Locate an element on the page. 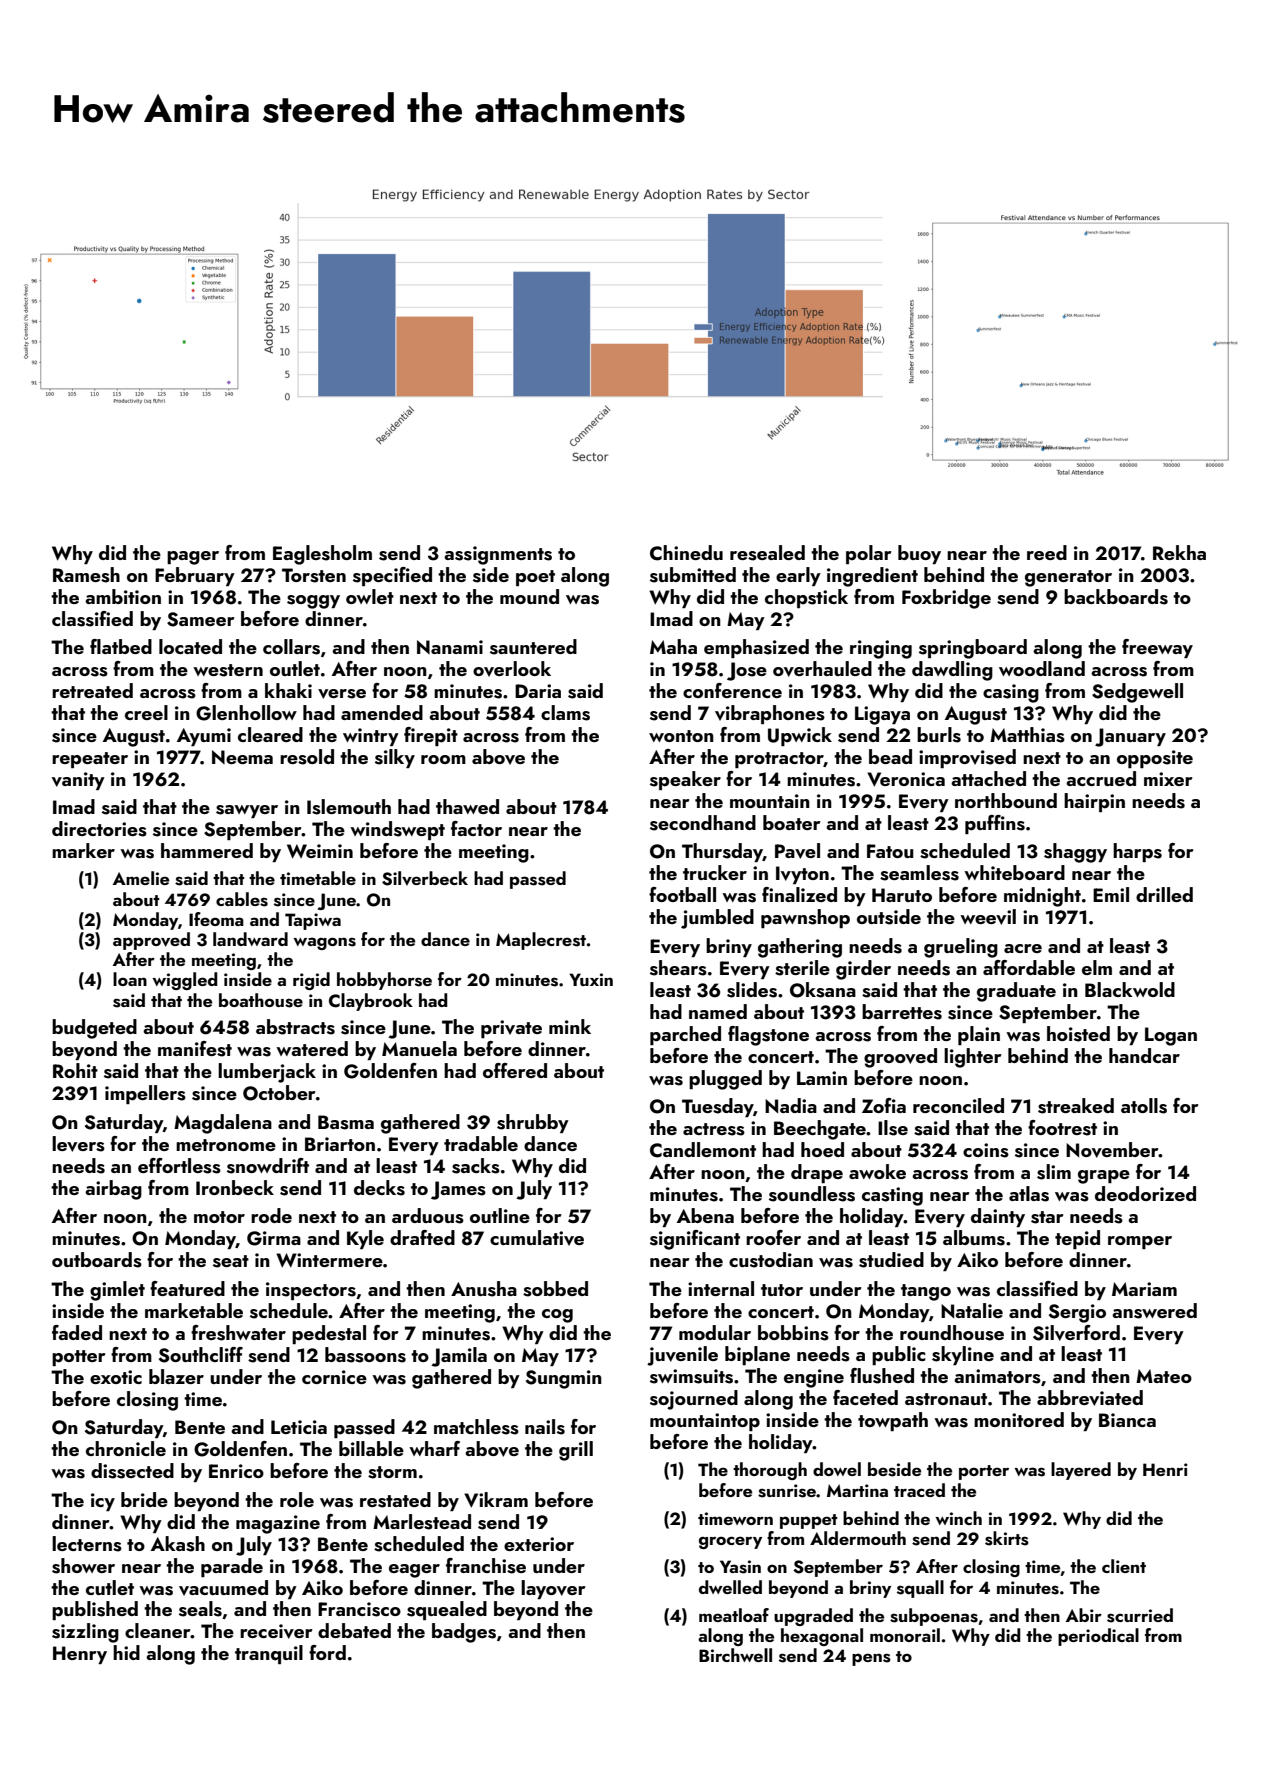 This page has height=1787, width=1264. Logan is located at coordinates (1171, 1036).
